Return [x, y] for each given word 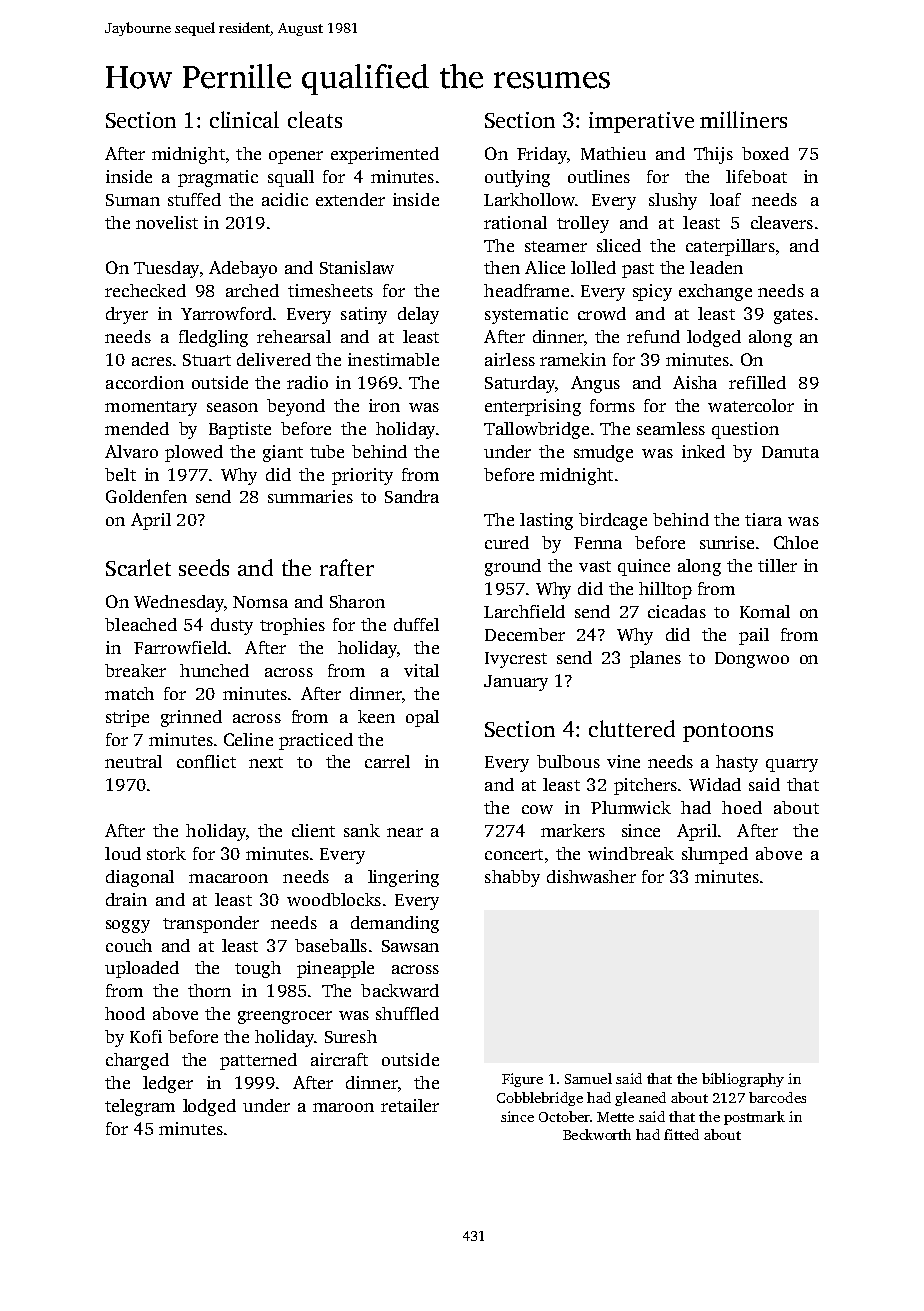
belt [120, 474]
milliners [743, 119]
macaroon [228, 878]
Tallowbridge [536, 430]
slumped [715, 855]
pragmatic [218, 178]
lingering [403, 878]
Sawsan [410, 946]
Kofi [146, 1036]
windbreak [631, 853]
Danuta [790, 452]
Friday [542, 155]
